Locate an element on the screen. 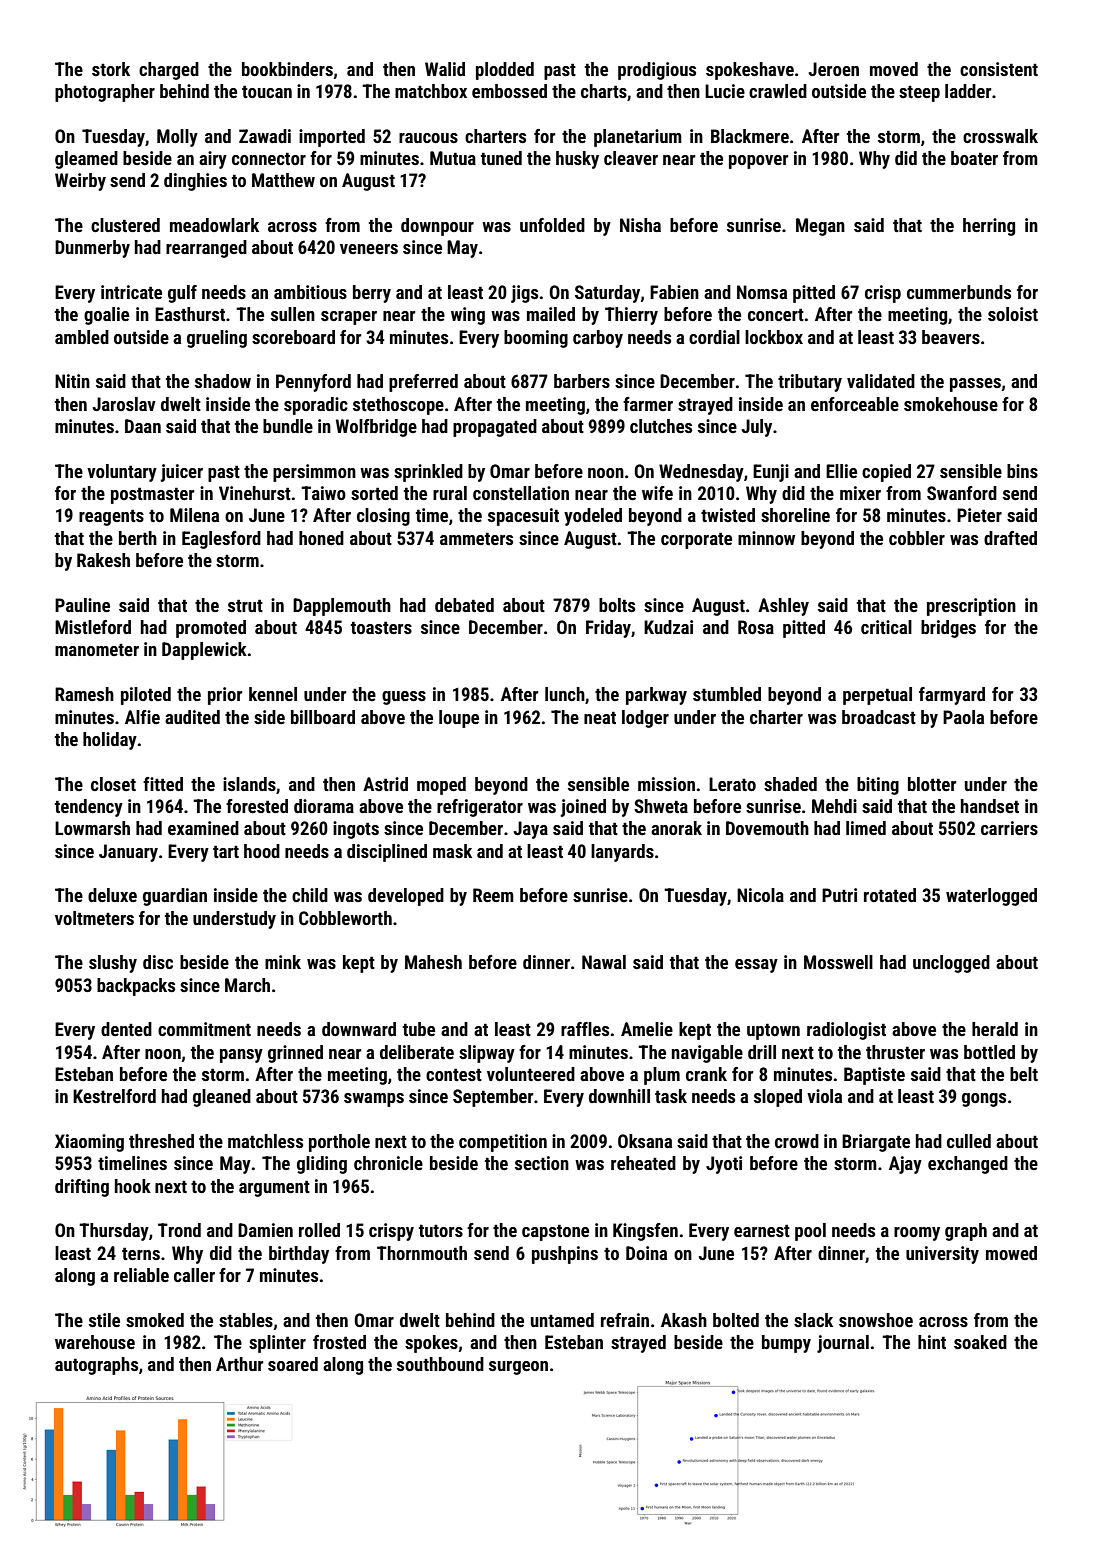 This screenshot has width=1093, height=1552. prodigious is located at coordinates (657, 71).
